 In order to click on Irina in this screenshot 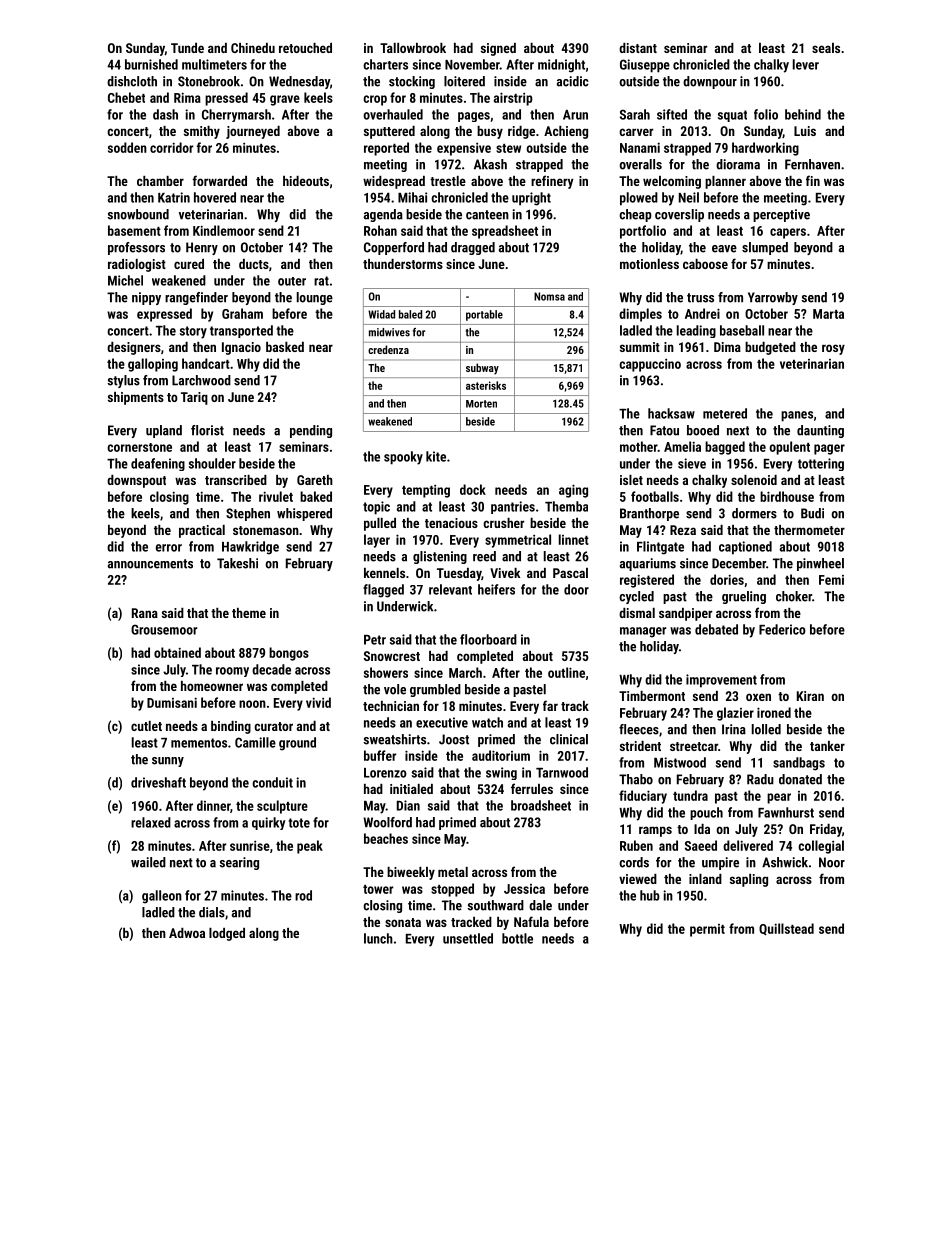, I will do `click(734, 729)`.
